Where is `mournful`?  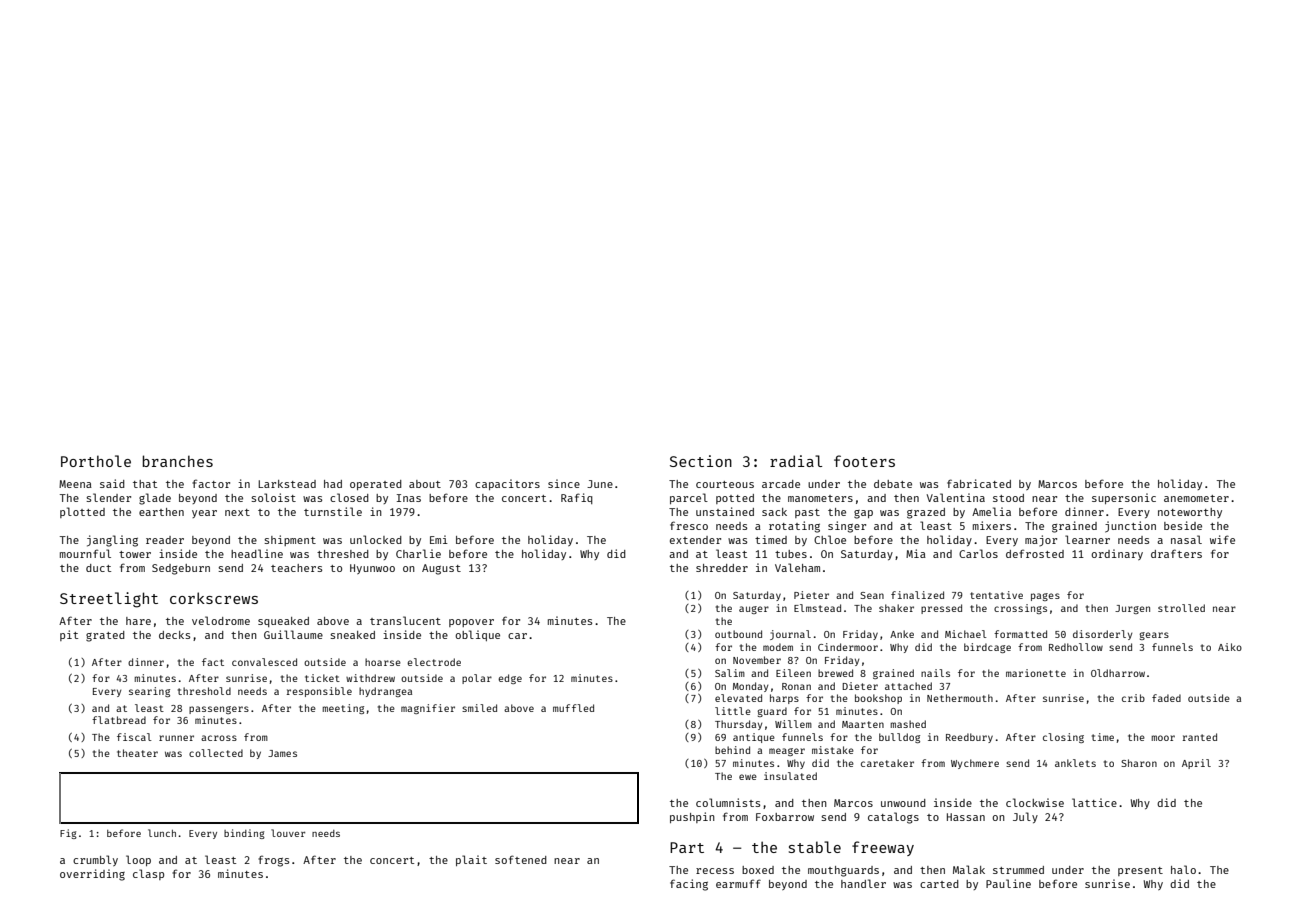 mournful is located at coordinates (85, 553).
